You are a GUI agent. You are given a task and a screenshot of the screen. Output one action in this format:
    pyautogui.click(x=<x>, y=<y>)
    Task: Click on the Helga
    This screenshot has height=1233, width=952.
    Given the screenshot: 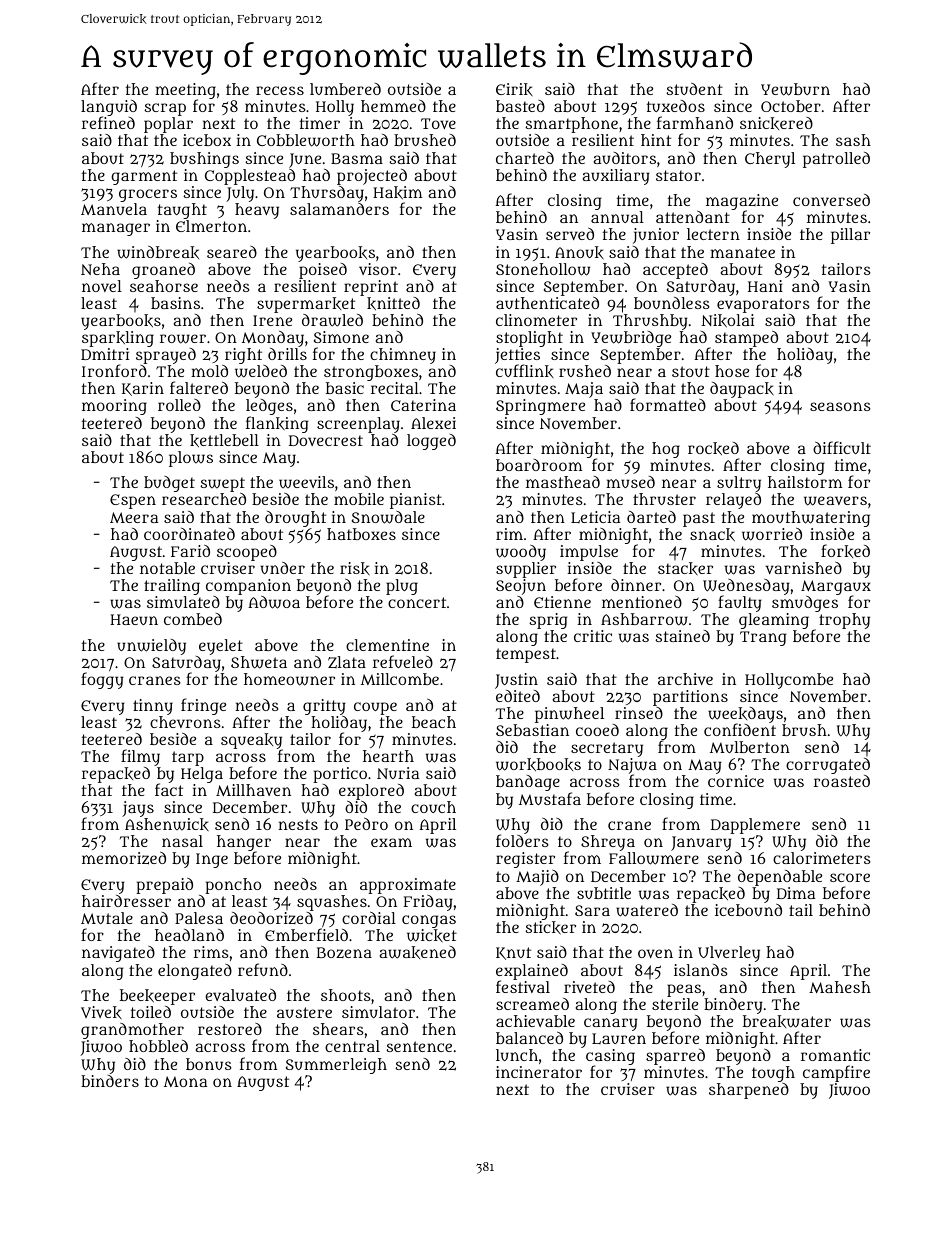 What is the action you would take?
    pyautogui.click(x=202, y=775)
